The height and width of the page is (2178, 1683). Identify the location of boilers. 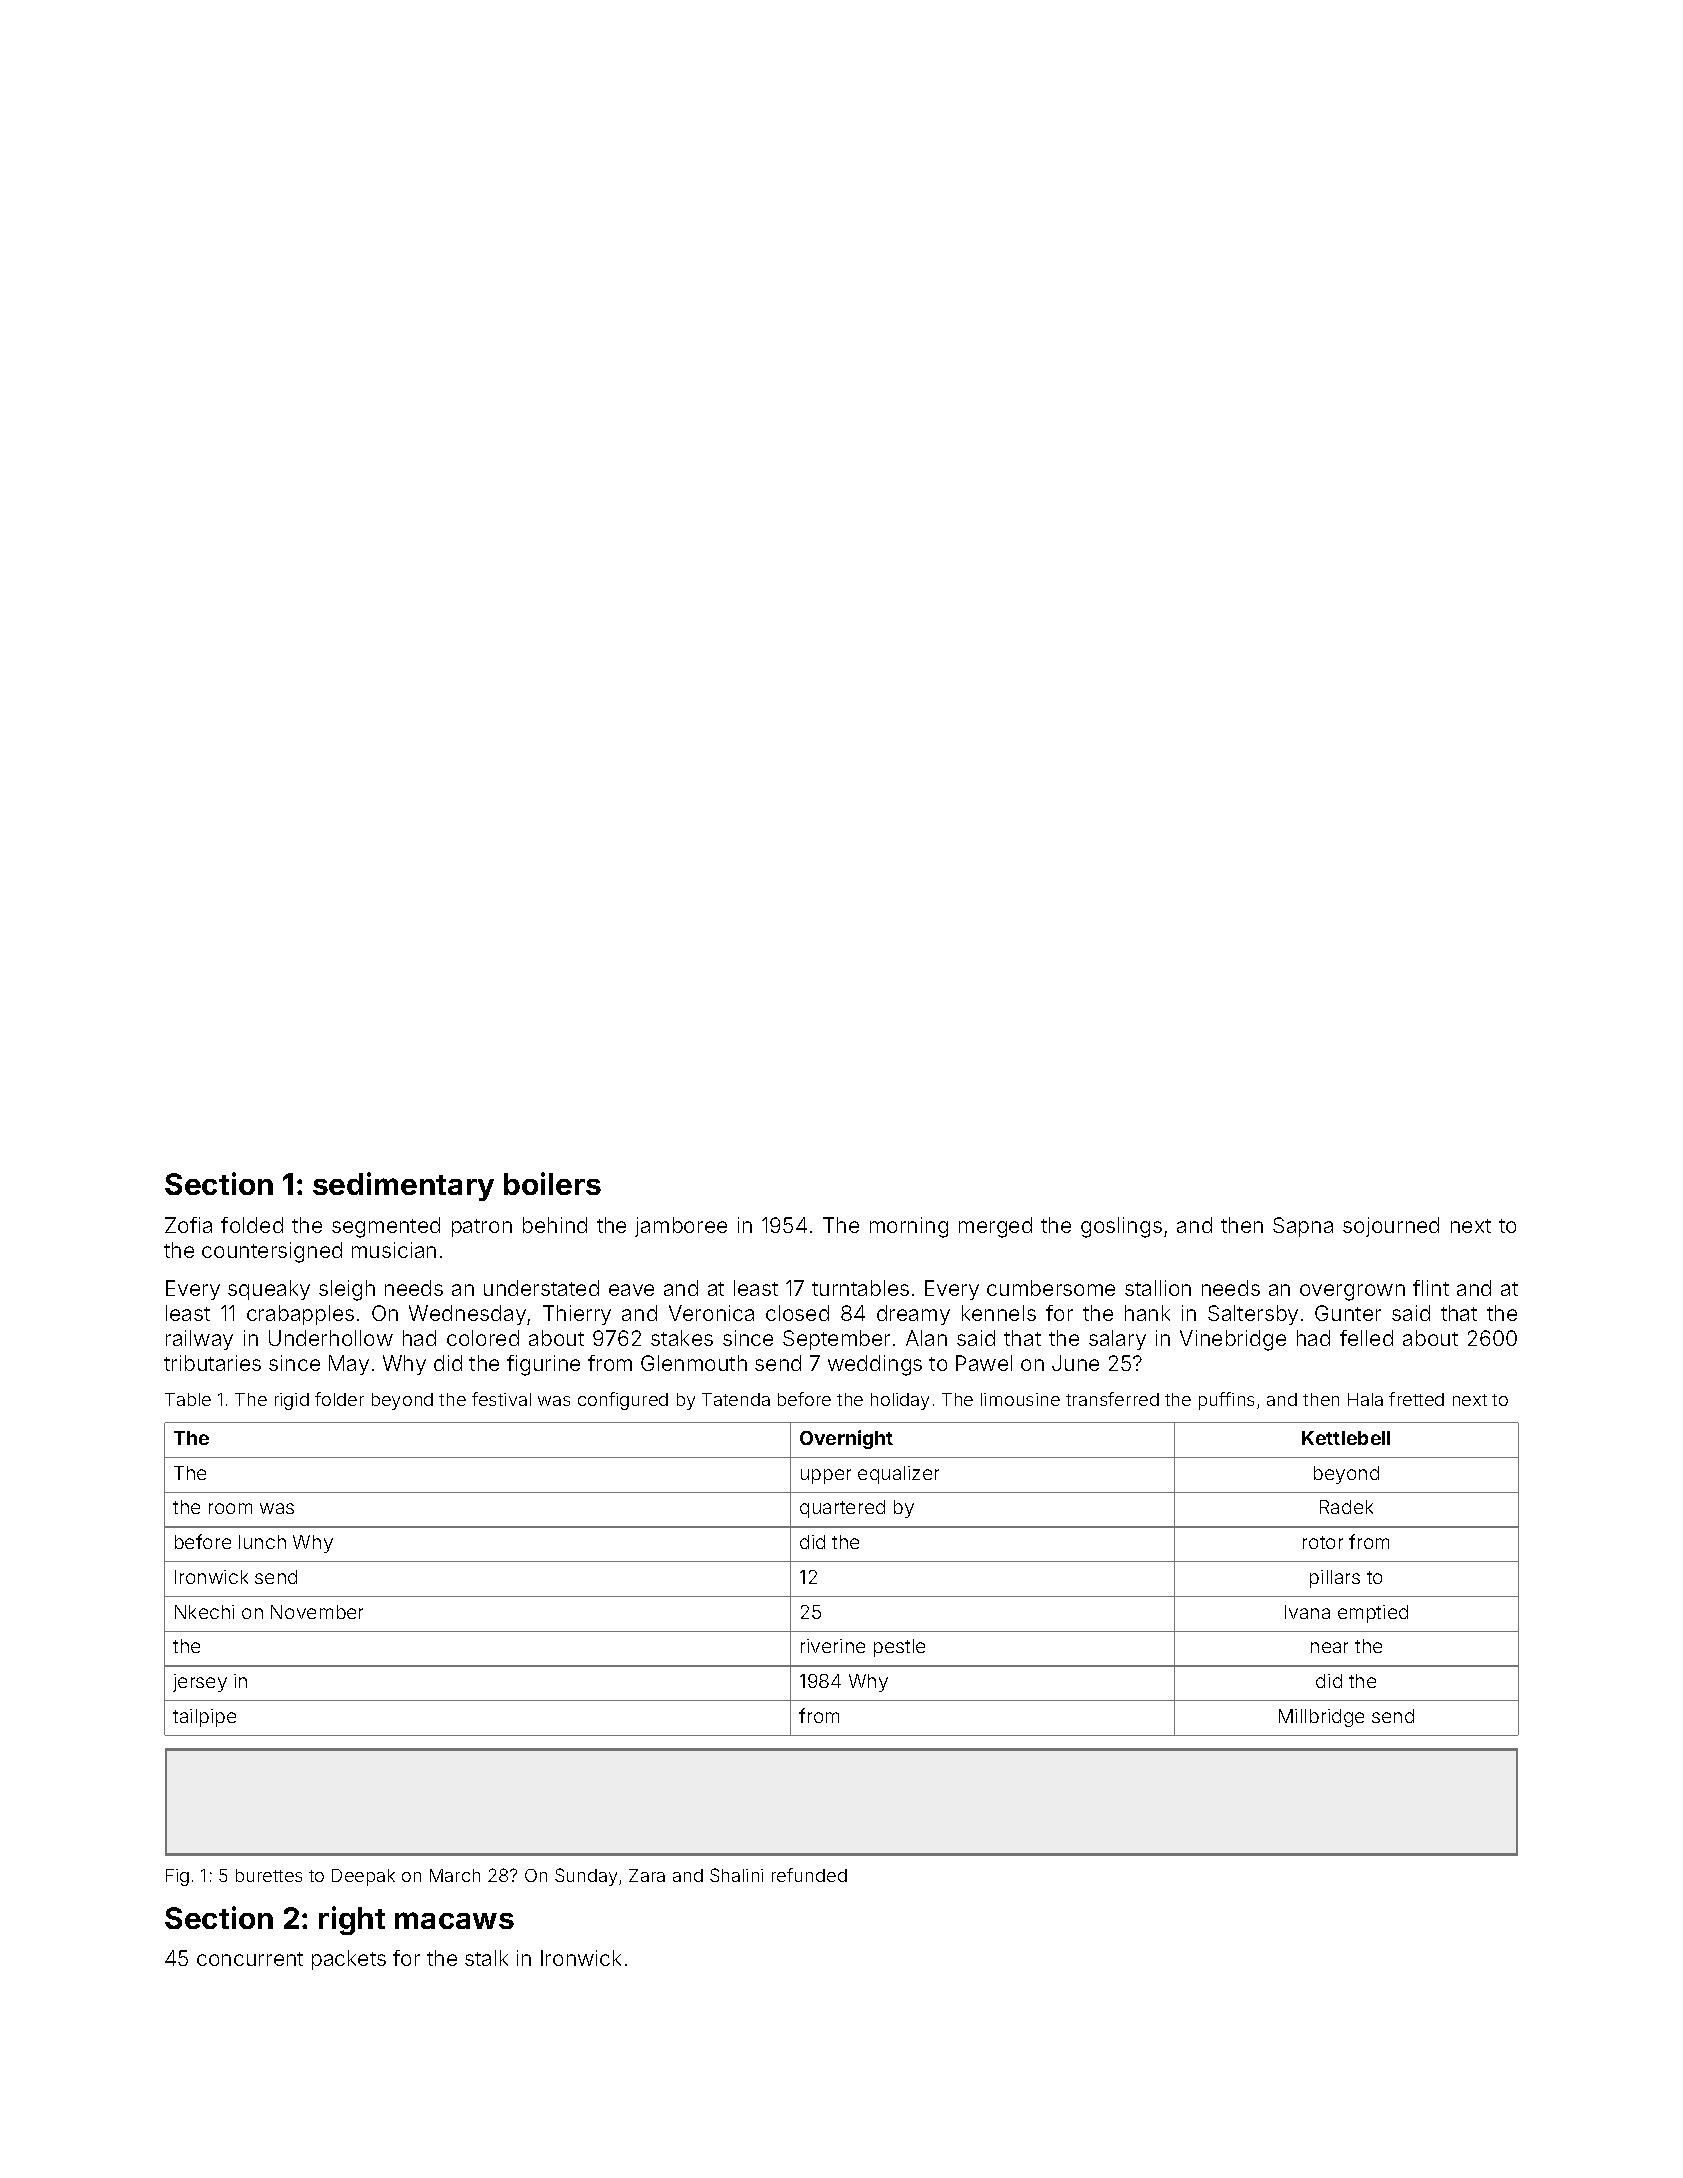
(552, 1183).
